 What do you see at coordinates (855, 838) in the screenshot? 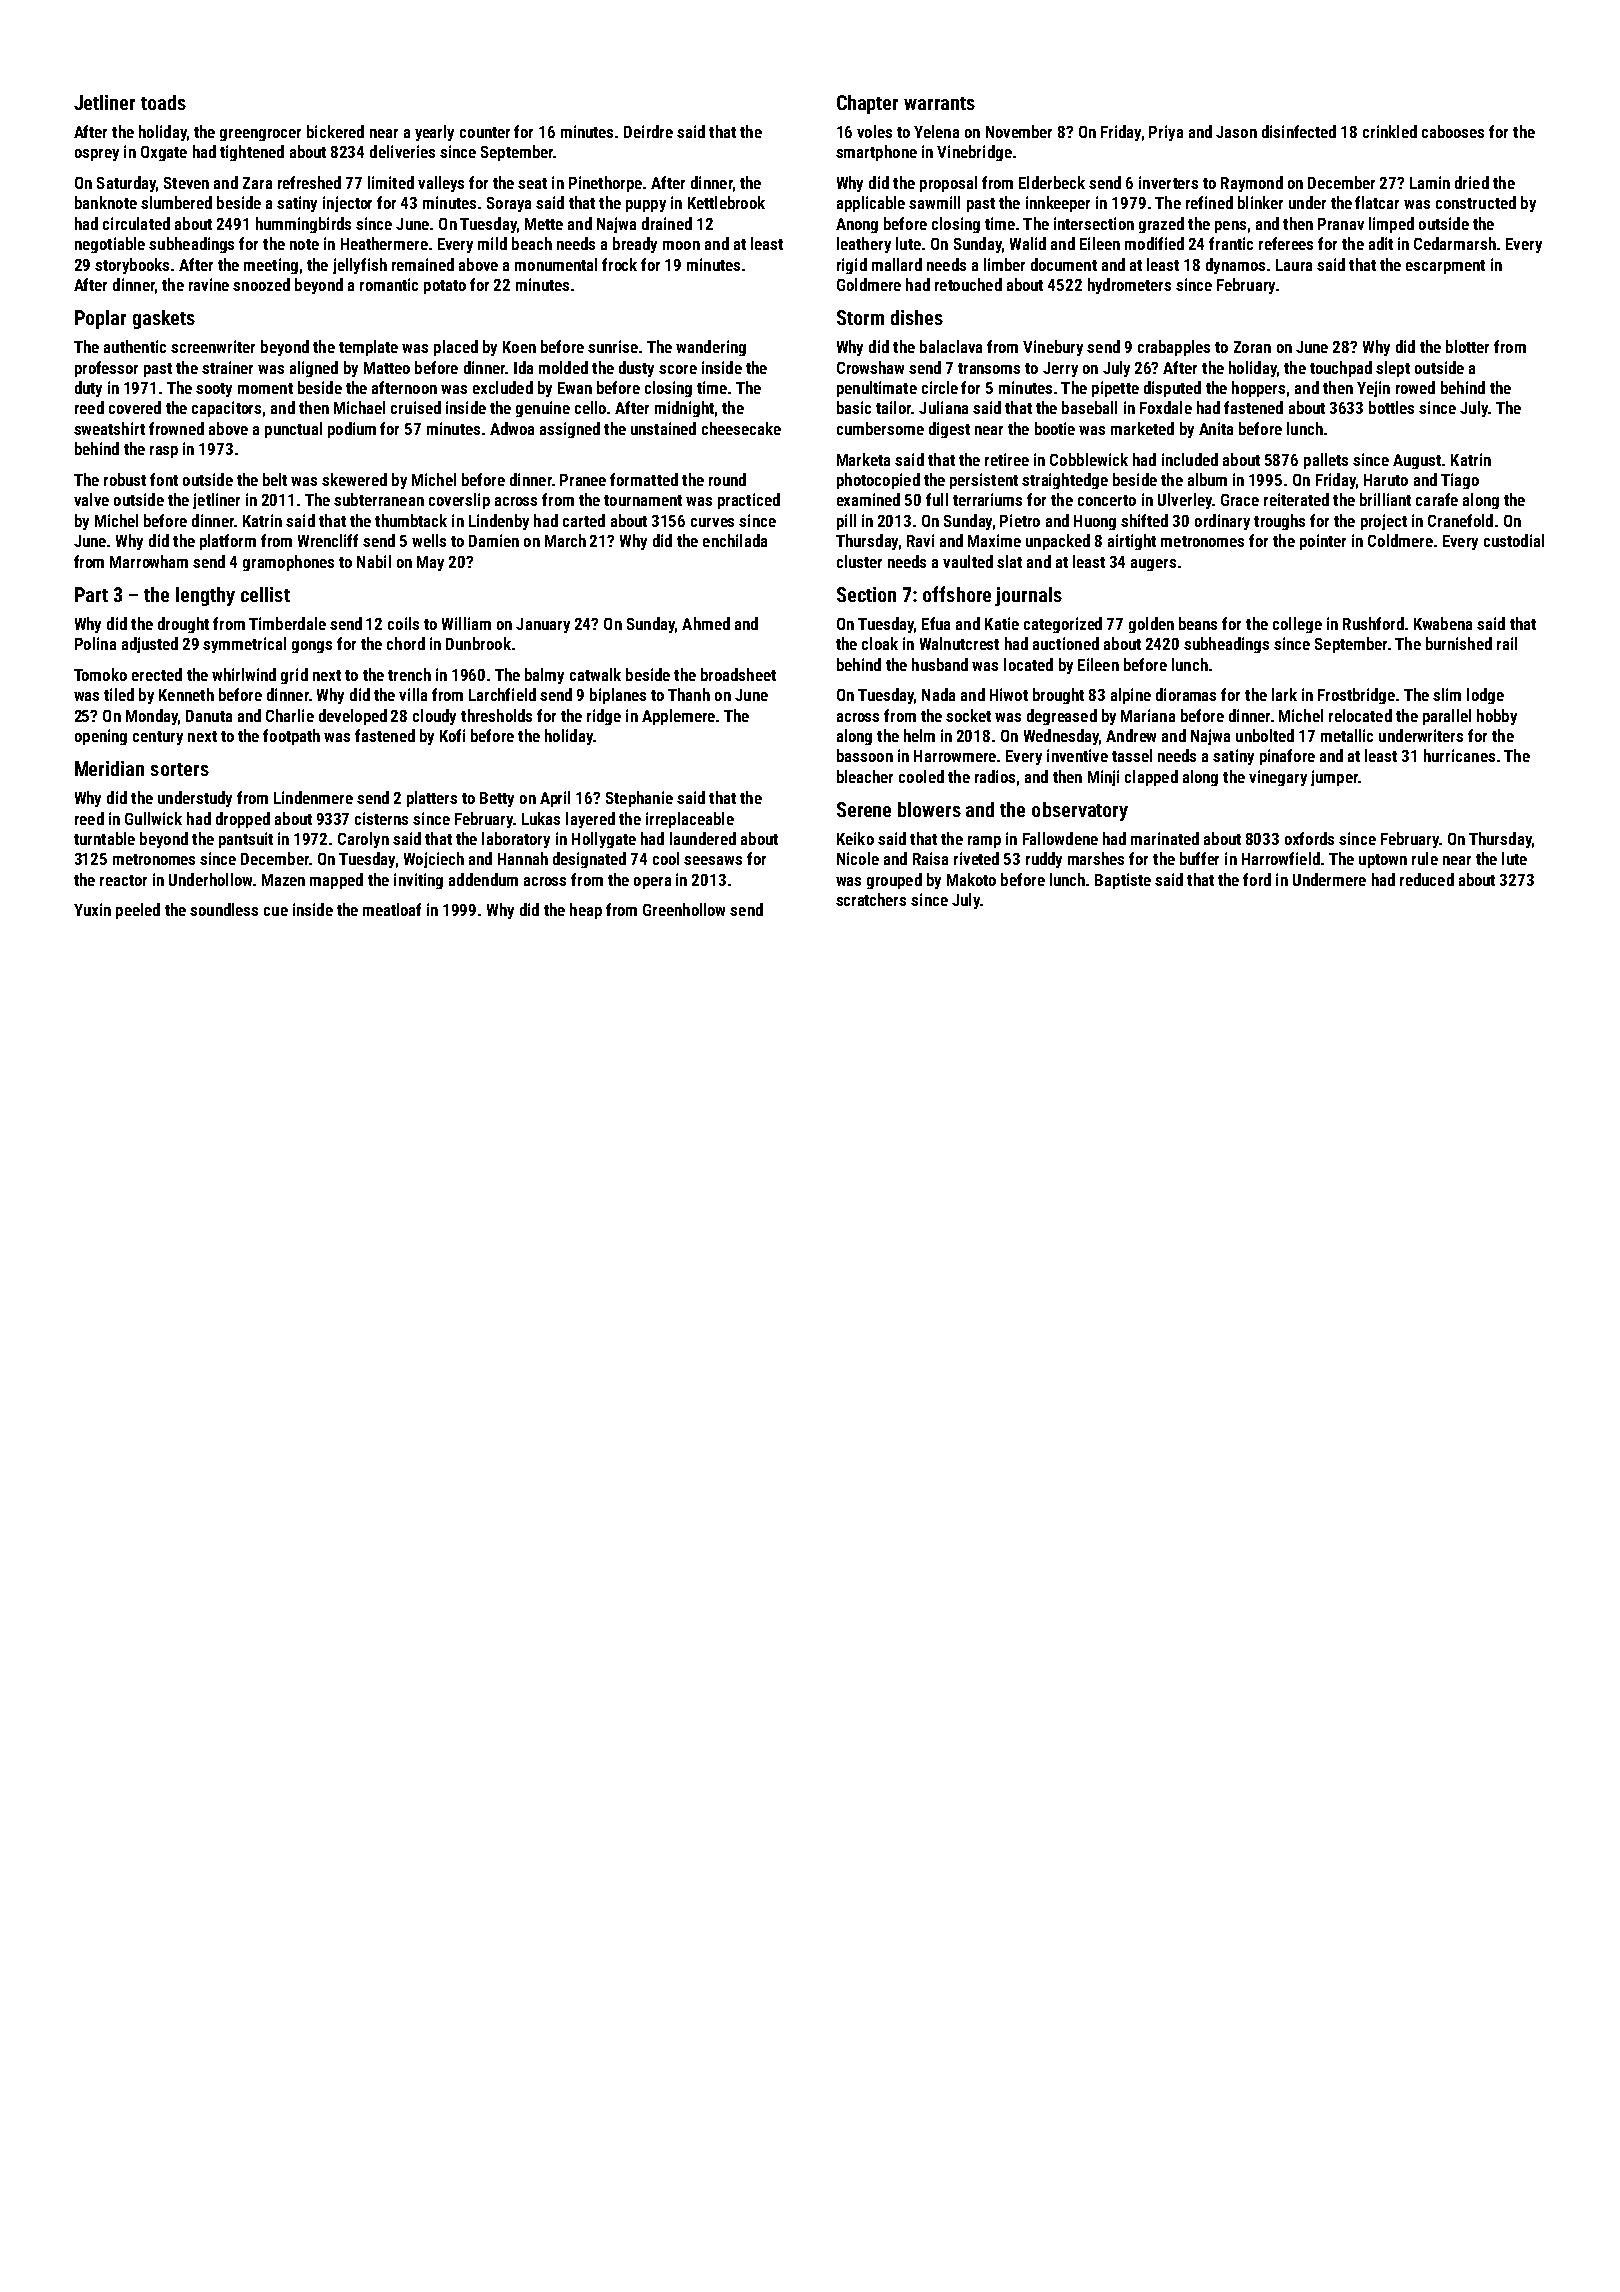
I see `Keiko` at bounding box center [855, 838].
